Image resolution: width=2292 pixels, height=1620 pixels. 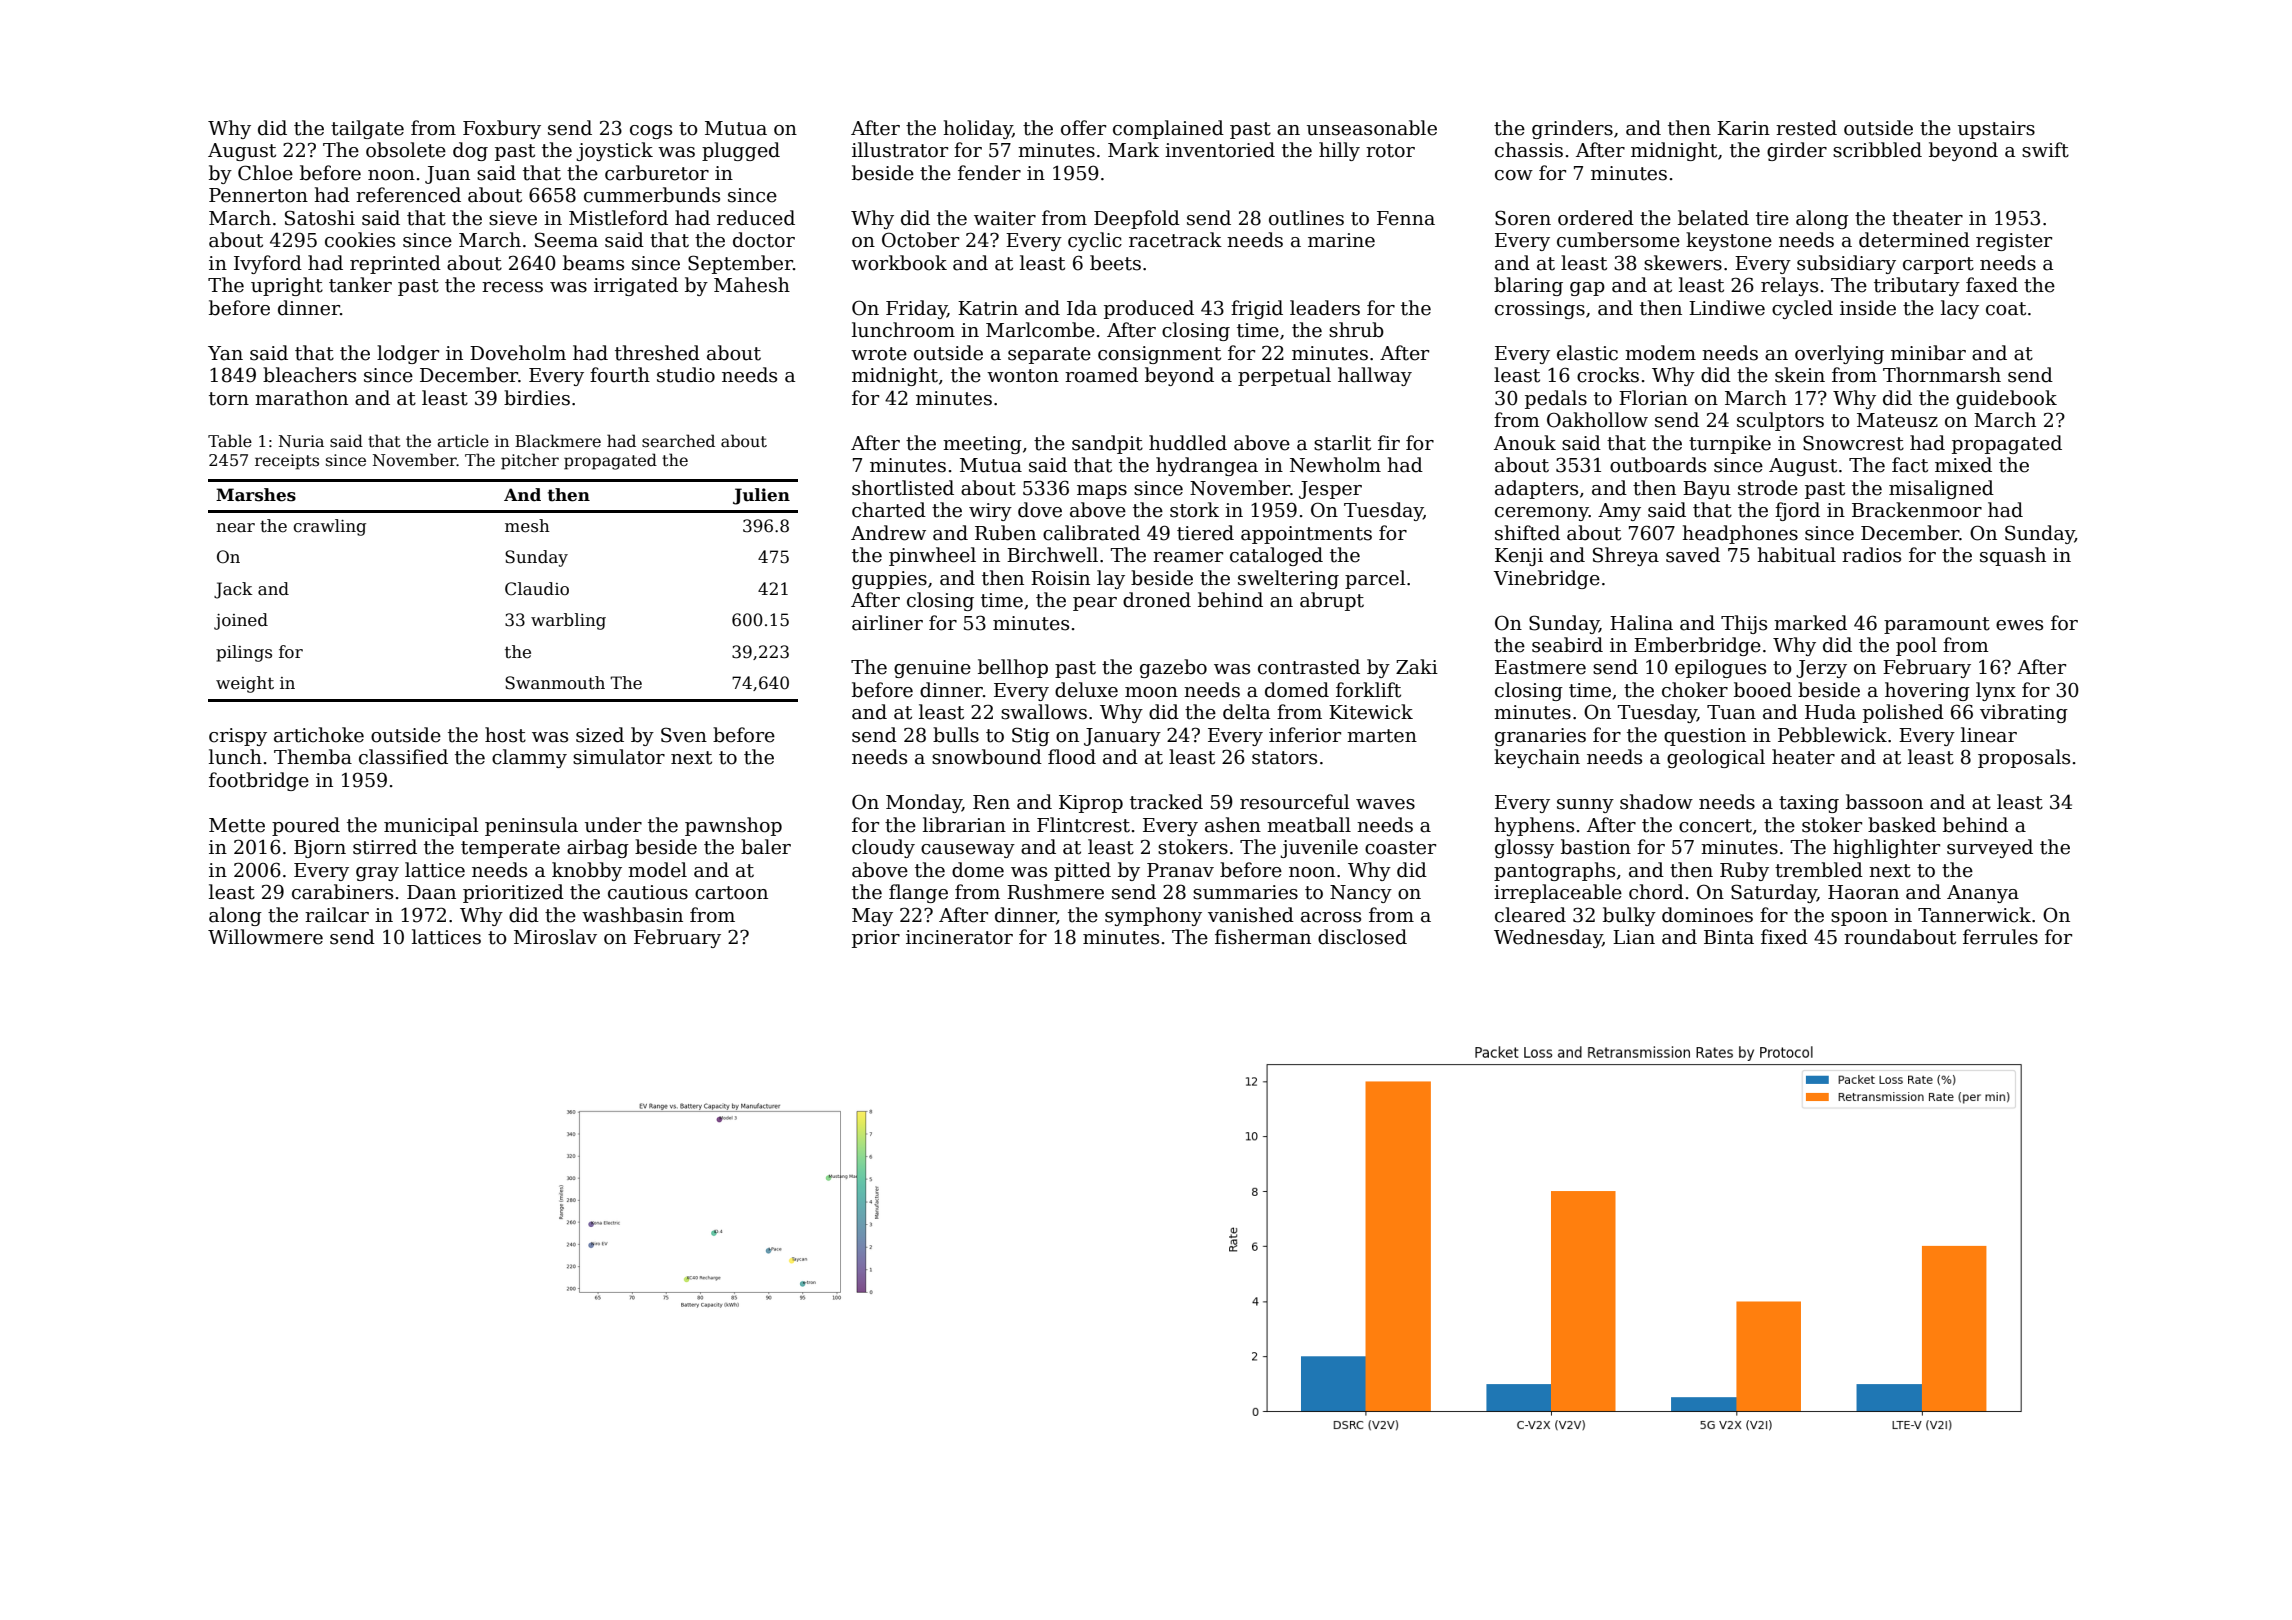 I want to click on upstairs, so click(x=1996, y=130).
